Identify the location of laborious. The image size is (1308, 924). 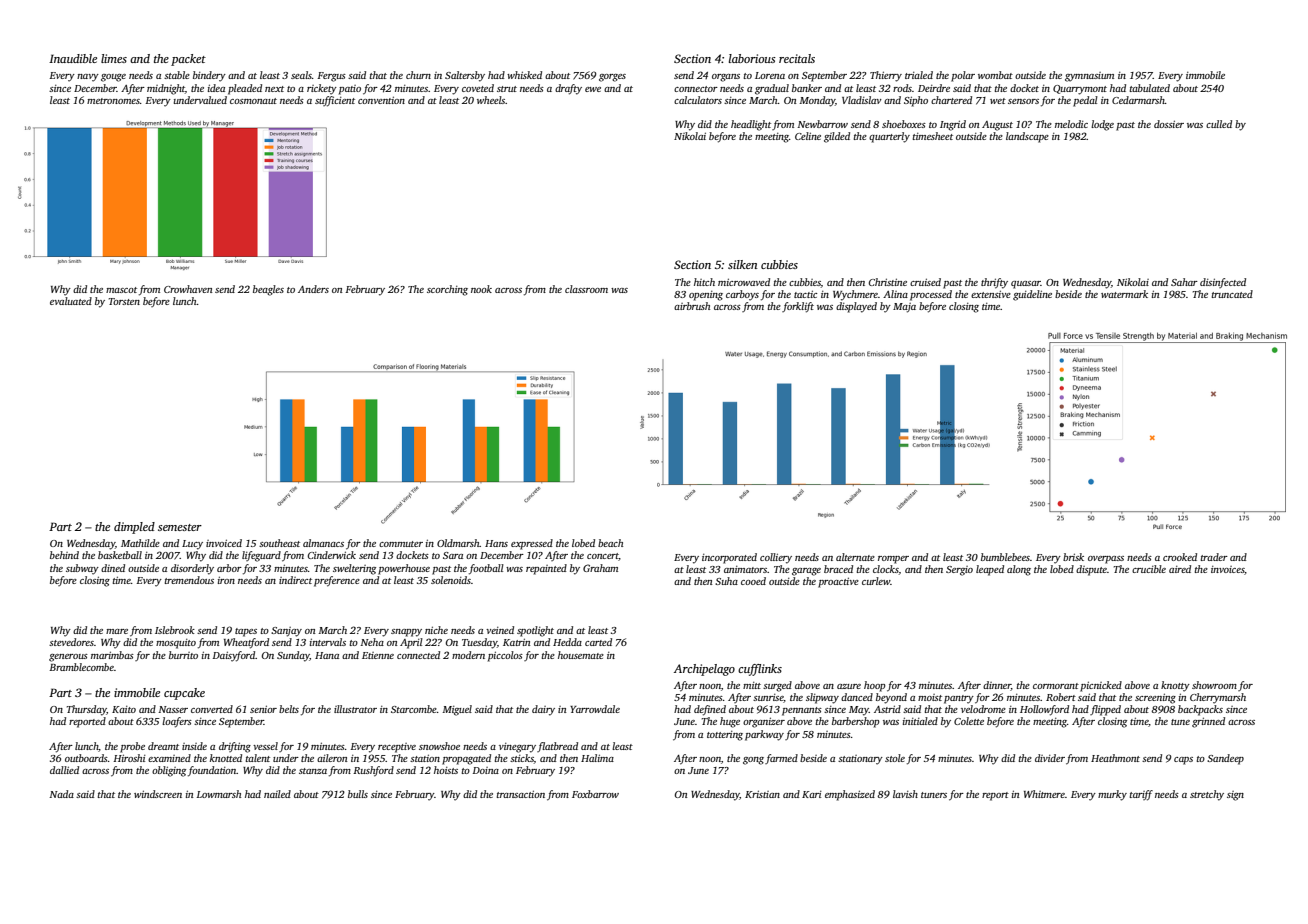
(752, 58).
